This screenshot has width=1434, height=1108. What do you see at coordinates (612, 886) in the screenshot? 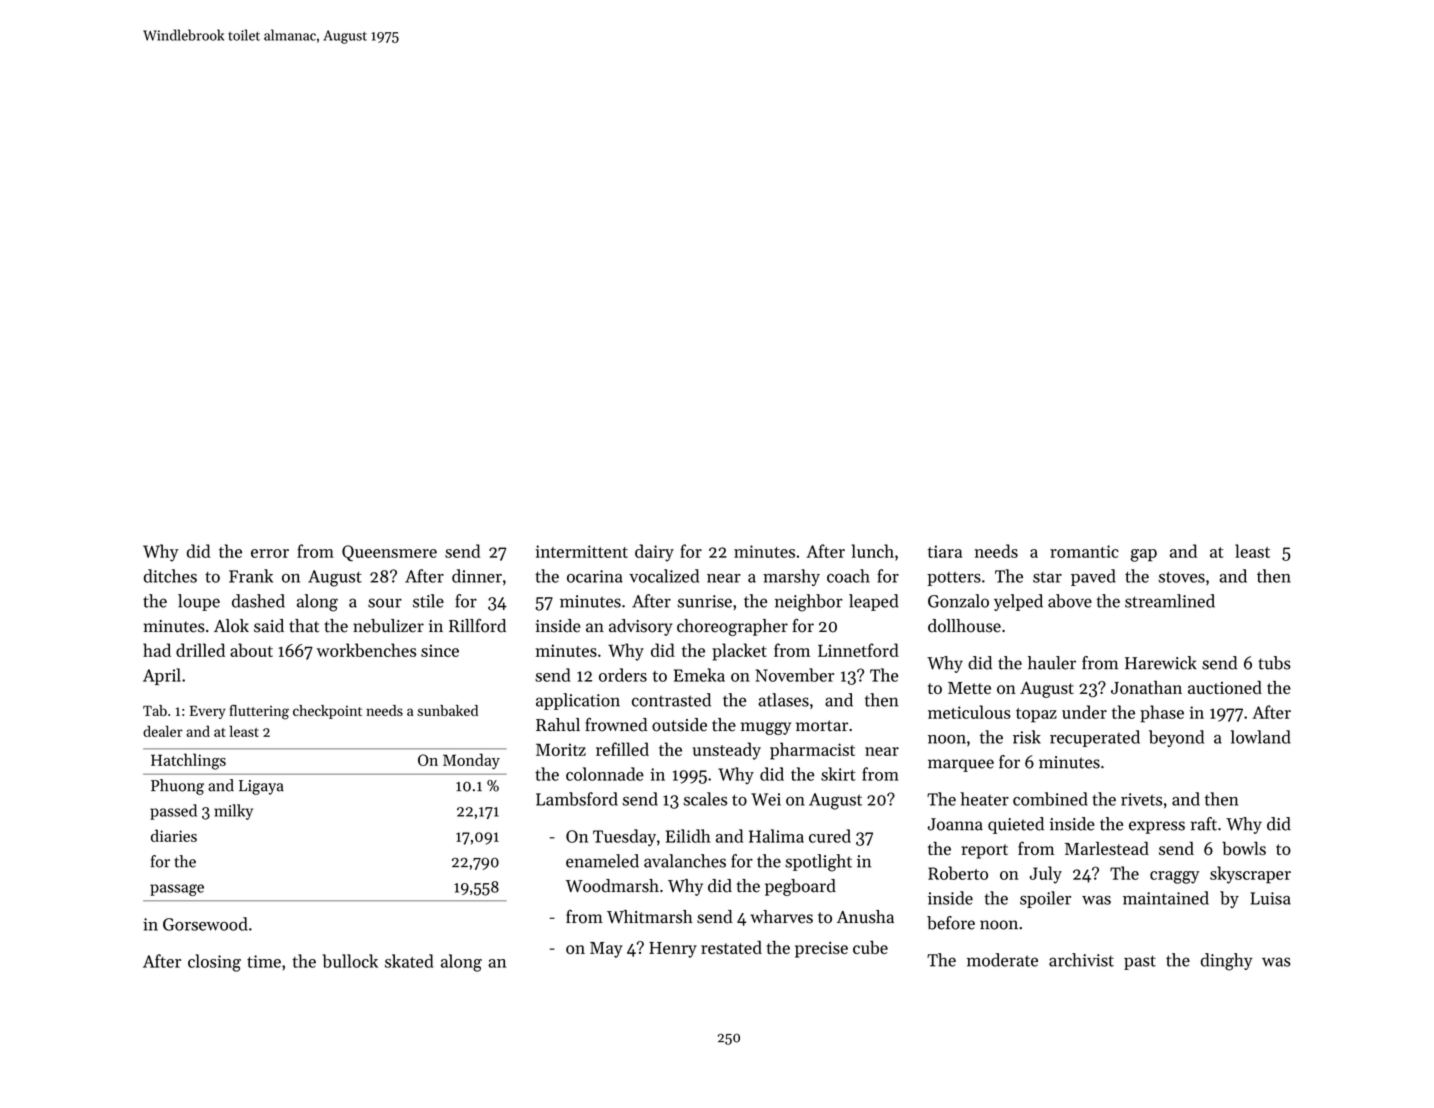
I see `Woodmarsh` at bounding box center [612, 886].
